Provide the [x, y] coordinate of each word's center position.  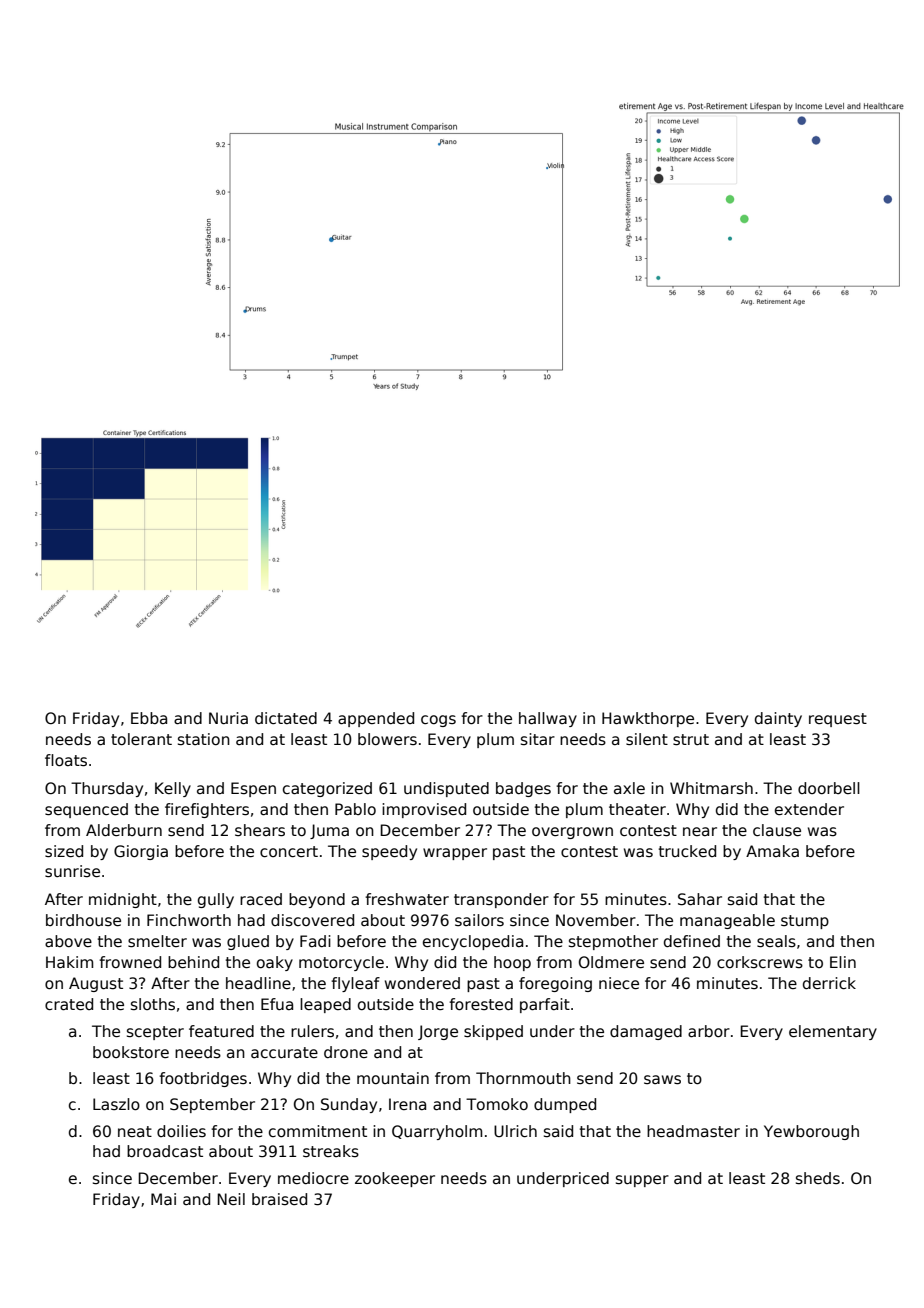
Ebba [149, 718]
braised [279, 1199]
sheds [818, 1178]
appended [376, 719]
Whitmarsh [711, 788]
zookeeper [395, 1179]
